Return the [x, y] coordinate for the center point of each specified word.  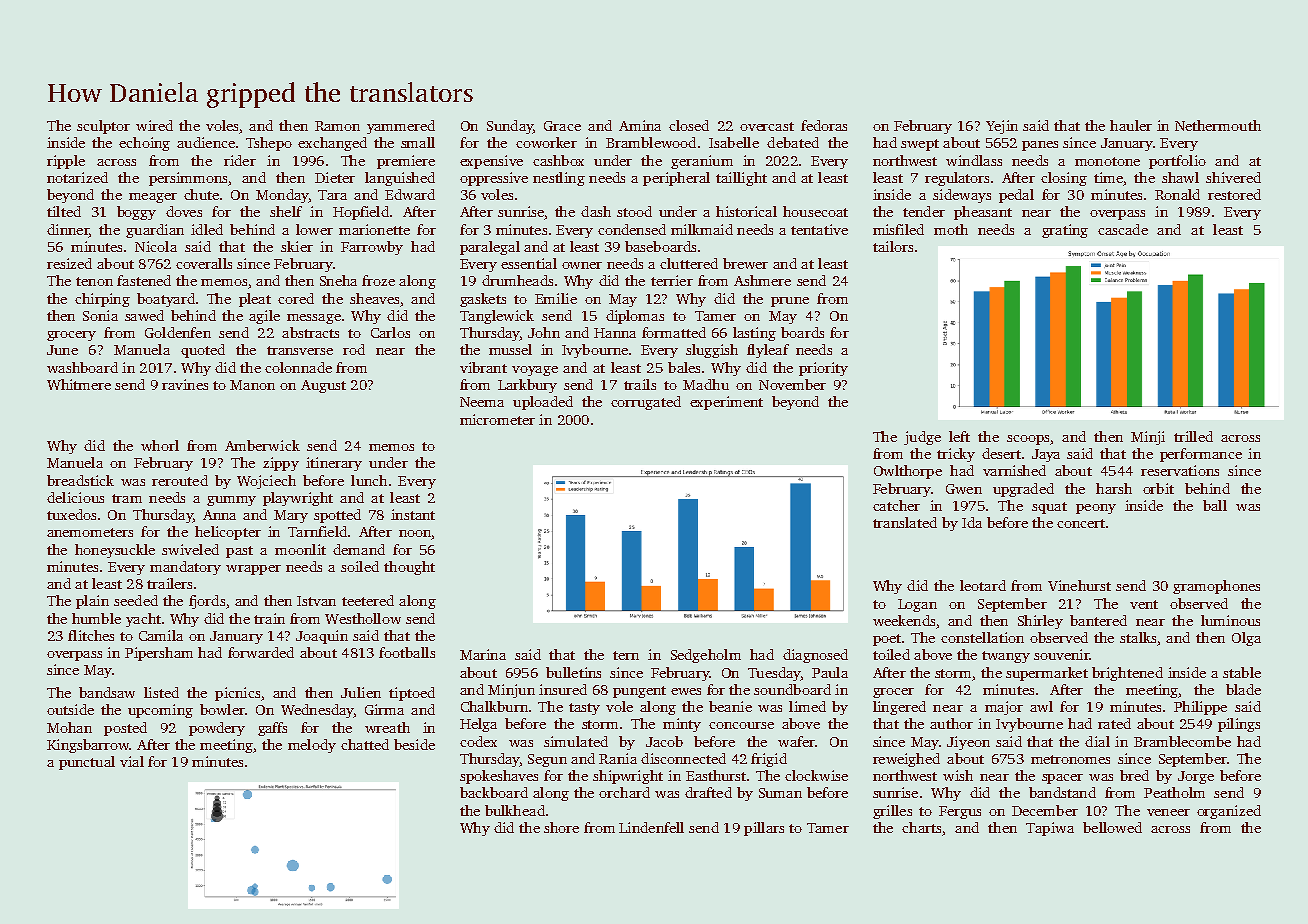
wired [154, 125]
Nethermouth [1218, 125]
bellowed [1112, 827]
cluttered [689, 263]
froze [378, 280]
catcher [896, 505]
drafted [708, 792]
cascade [1123, 229]
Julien [361, 692]
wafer [796, 741]
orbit [1158, 488]
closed [689, 125]
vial [132, 761]
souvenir [1061, 654]
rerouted [180, 480]
